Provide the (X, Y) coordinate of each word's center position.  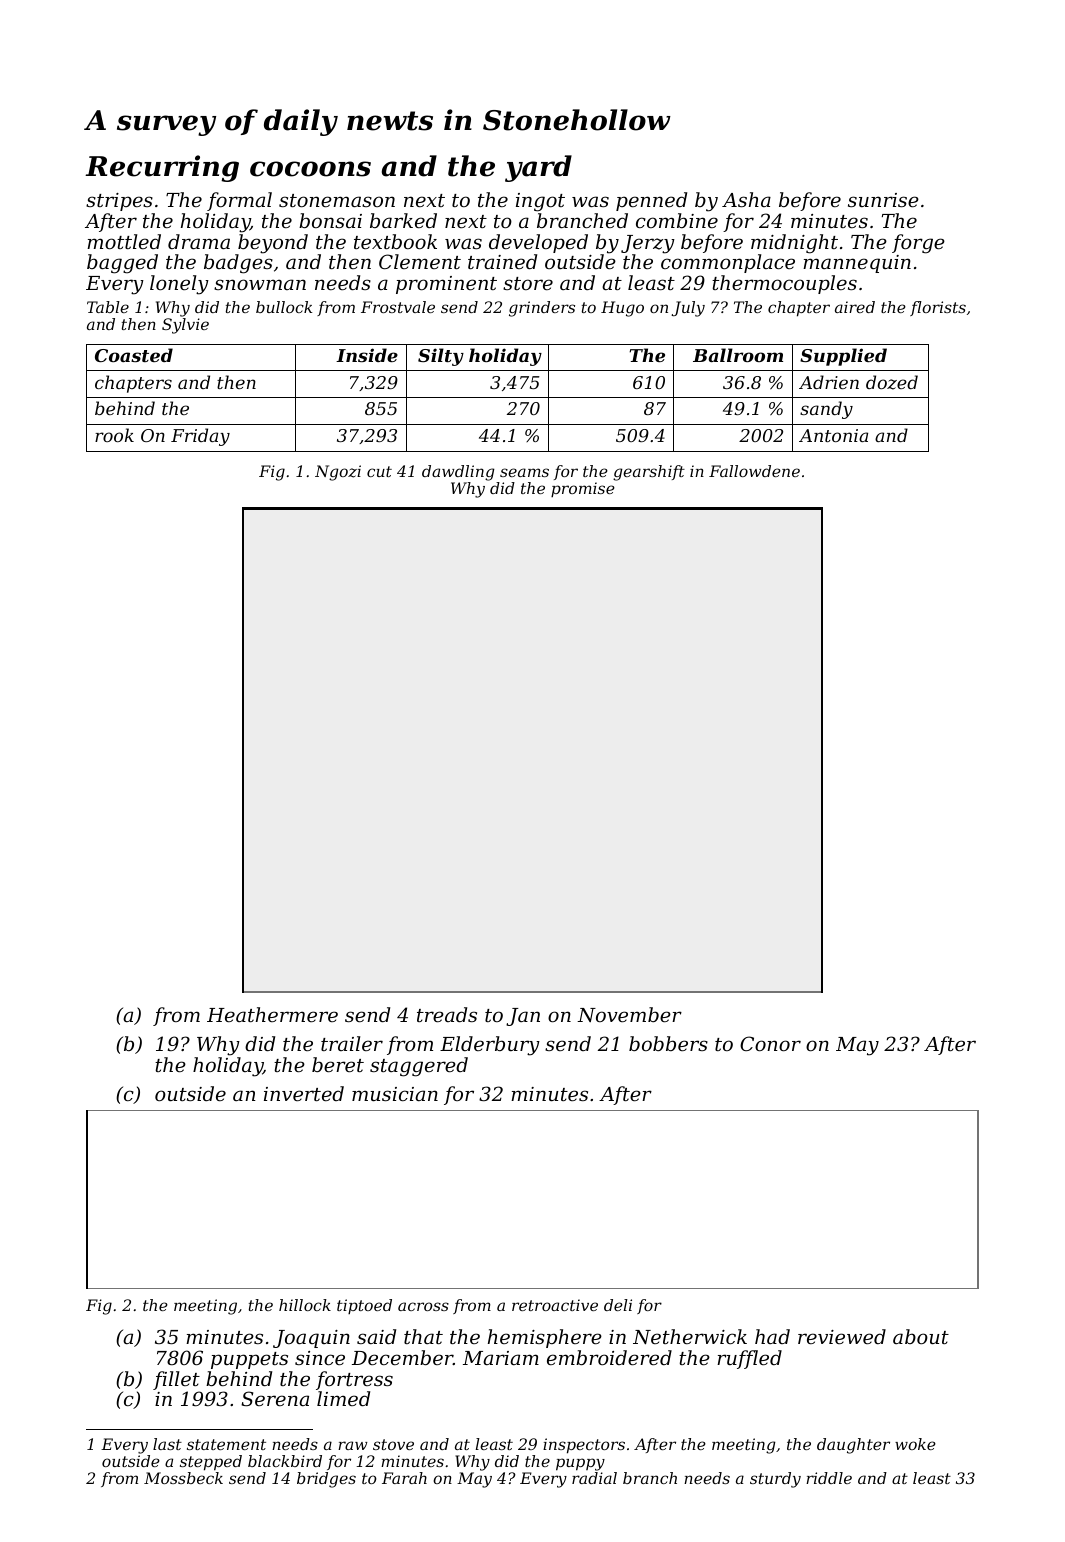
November (629, 1014)
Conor (770, 1043)
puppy (580, 1464)
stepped (211, 1463)
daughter (853, 1446)
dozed (892, 382)
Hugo (622, 309)
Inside (367, 355)
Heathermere (272, 1014)
